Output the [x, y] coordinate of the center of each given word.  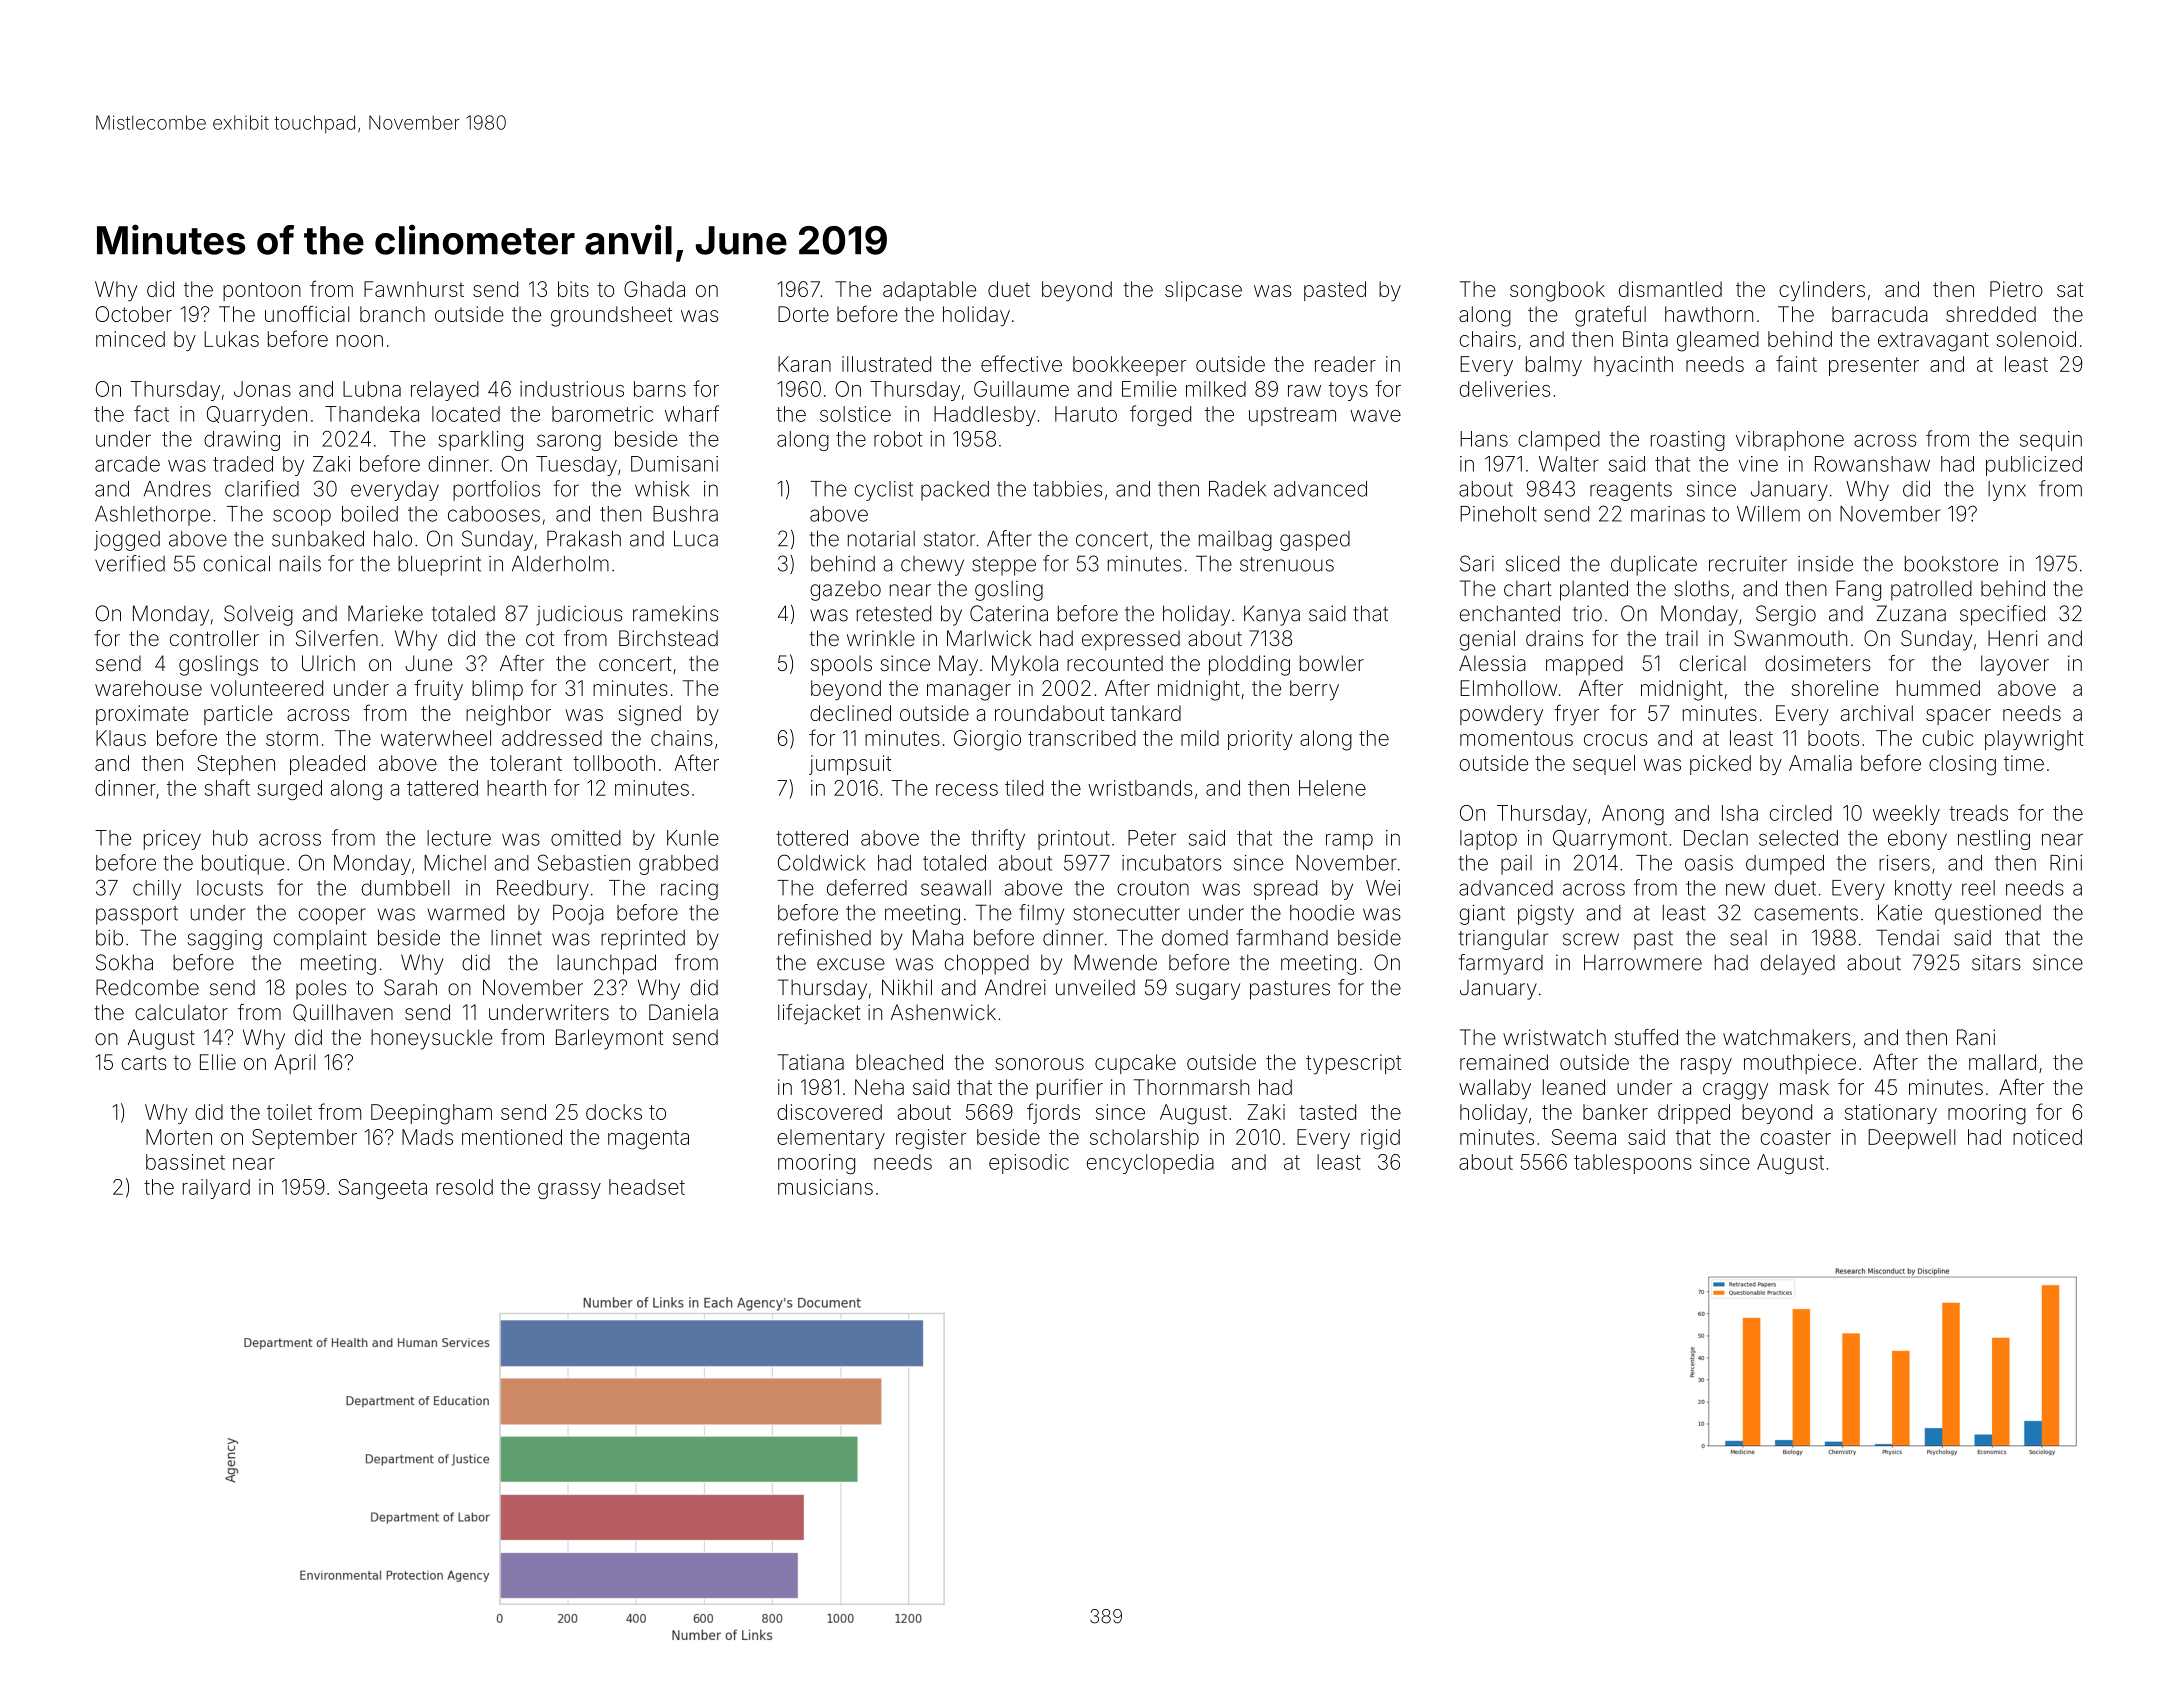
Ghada [654, 289]
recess [967, 790]
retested [894, 613]
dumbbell [405, 888]
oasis [1709, 863]
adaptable [929, 291]
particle [238, 715]
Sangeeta [382, 1189]
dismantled [1670, 289]
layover [2015, 665]
